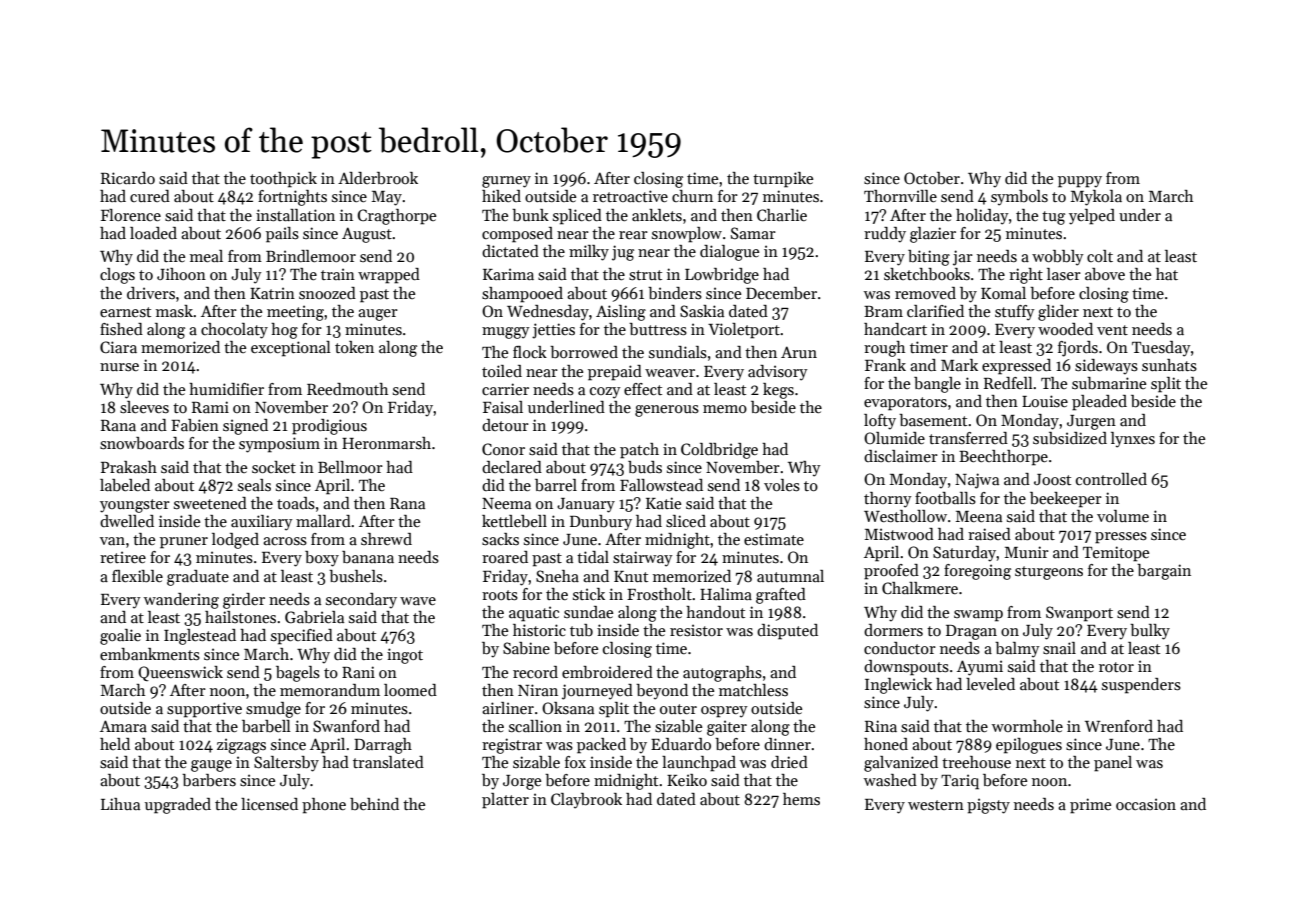 The width and height of the screenshot is (1308, 924). What do you see at coordinates (506, 182) in the screenshot?
I see `gurney` at bounding box center [506, 182].
